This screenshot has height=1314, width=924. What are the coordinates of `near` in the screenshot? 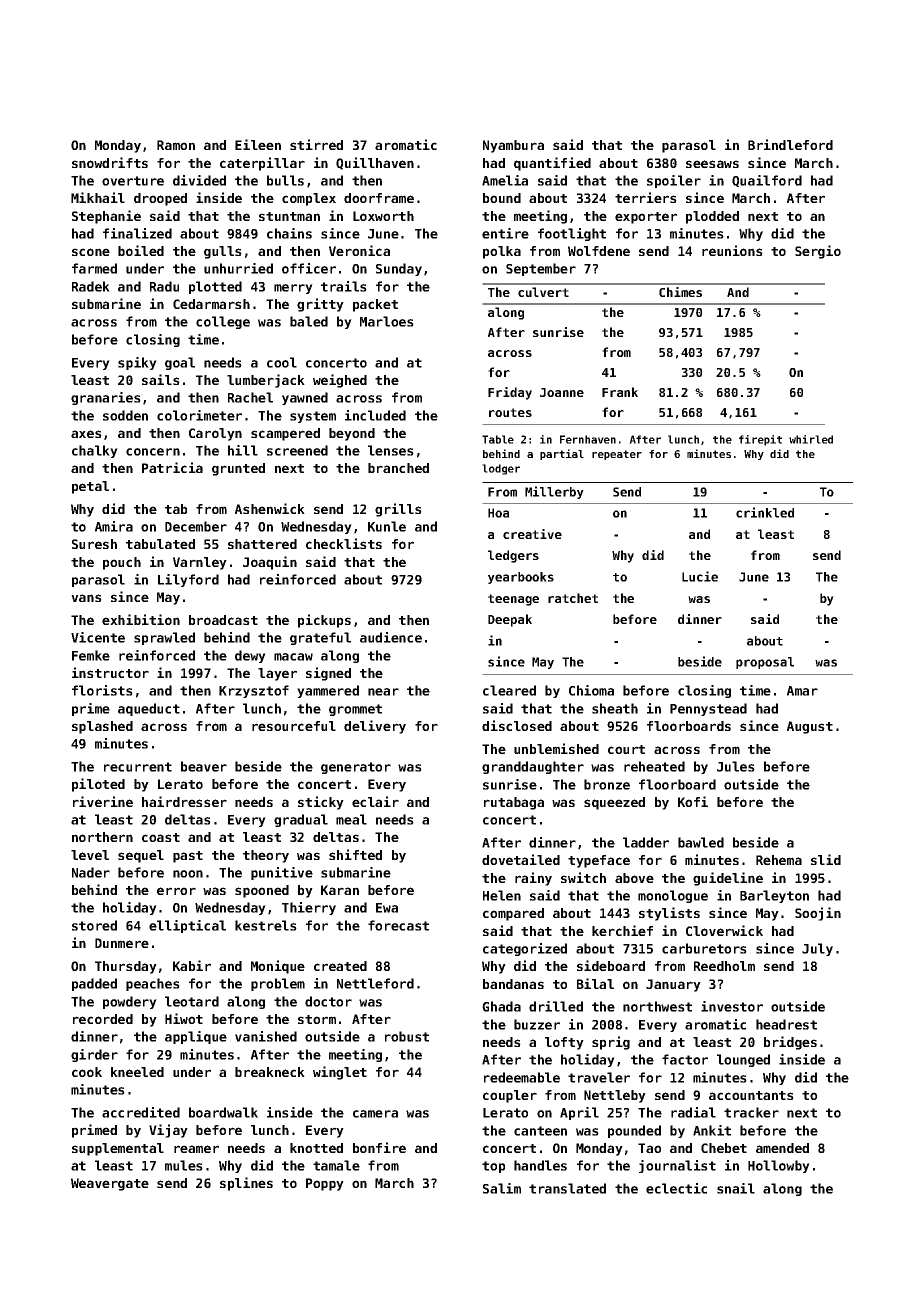 It's located at (383, 692).
